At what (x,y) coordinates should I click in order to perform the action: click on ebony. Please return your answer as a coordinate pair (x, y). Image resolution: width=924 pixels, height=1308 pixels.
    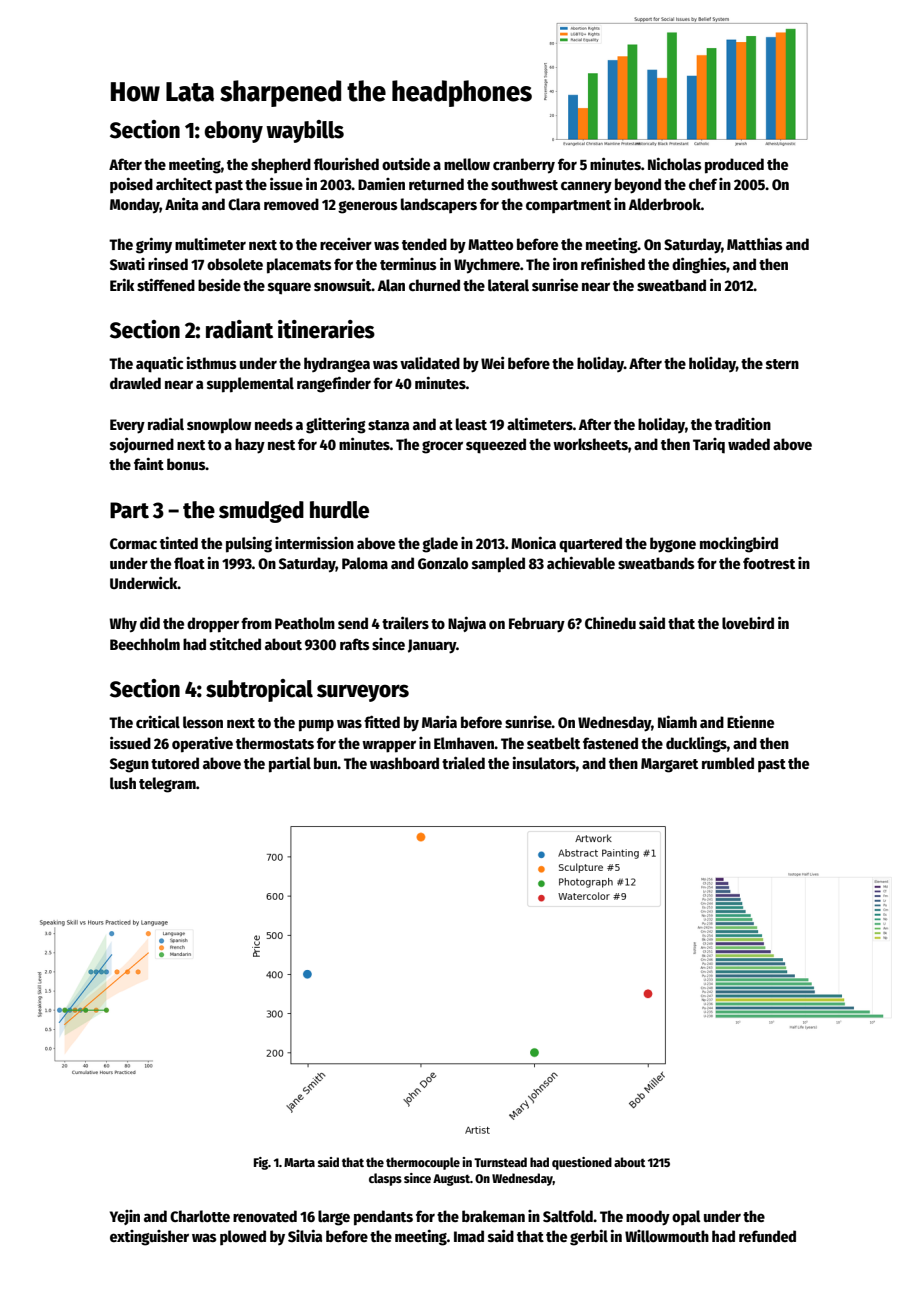
    Looking at the image, I should click on (233, 132).
